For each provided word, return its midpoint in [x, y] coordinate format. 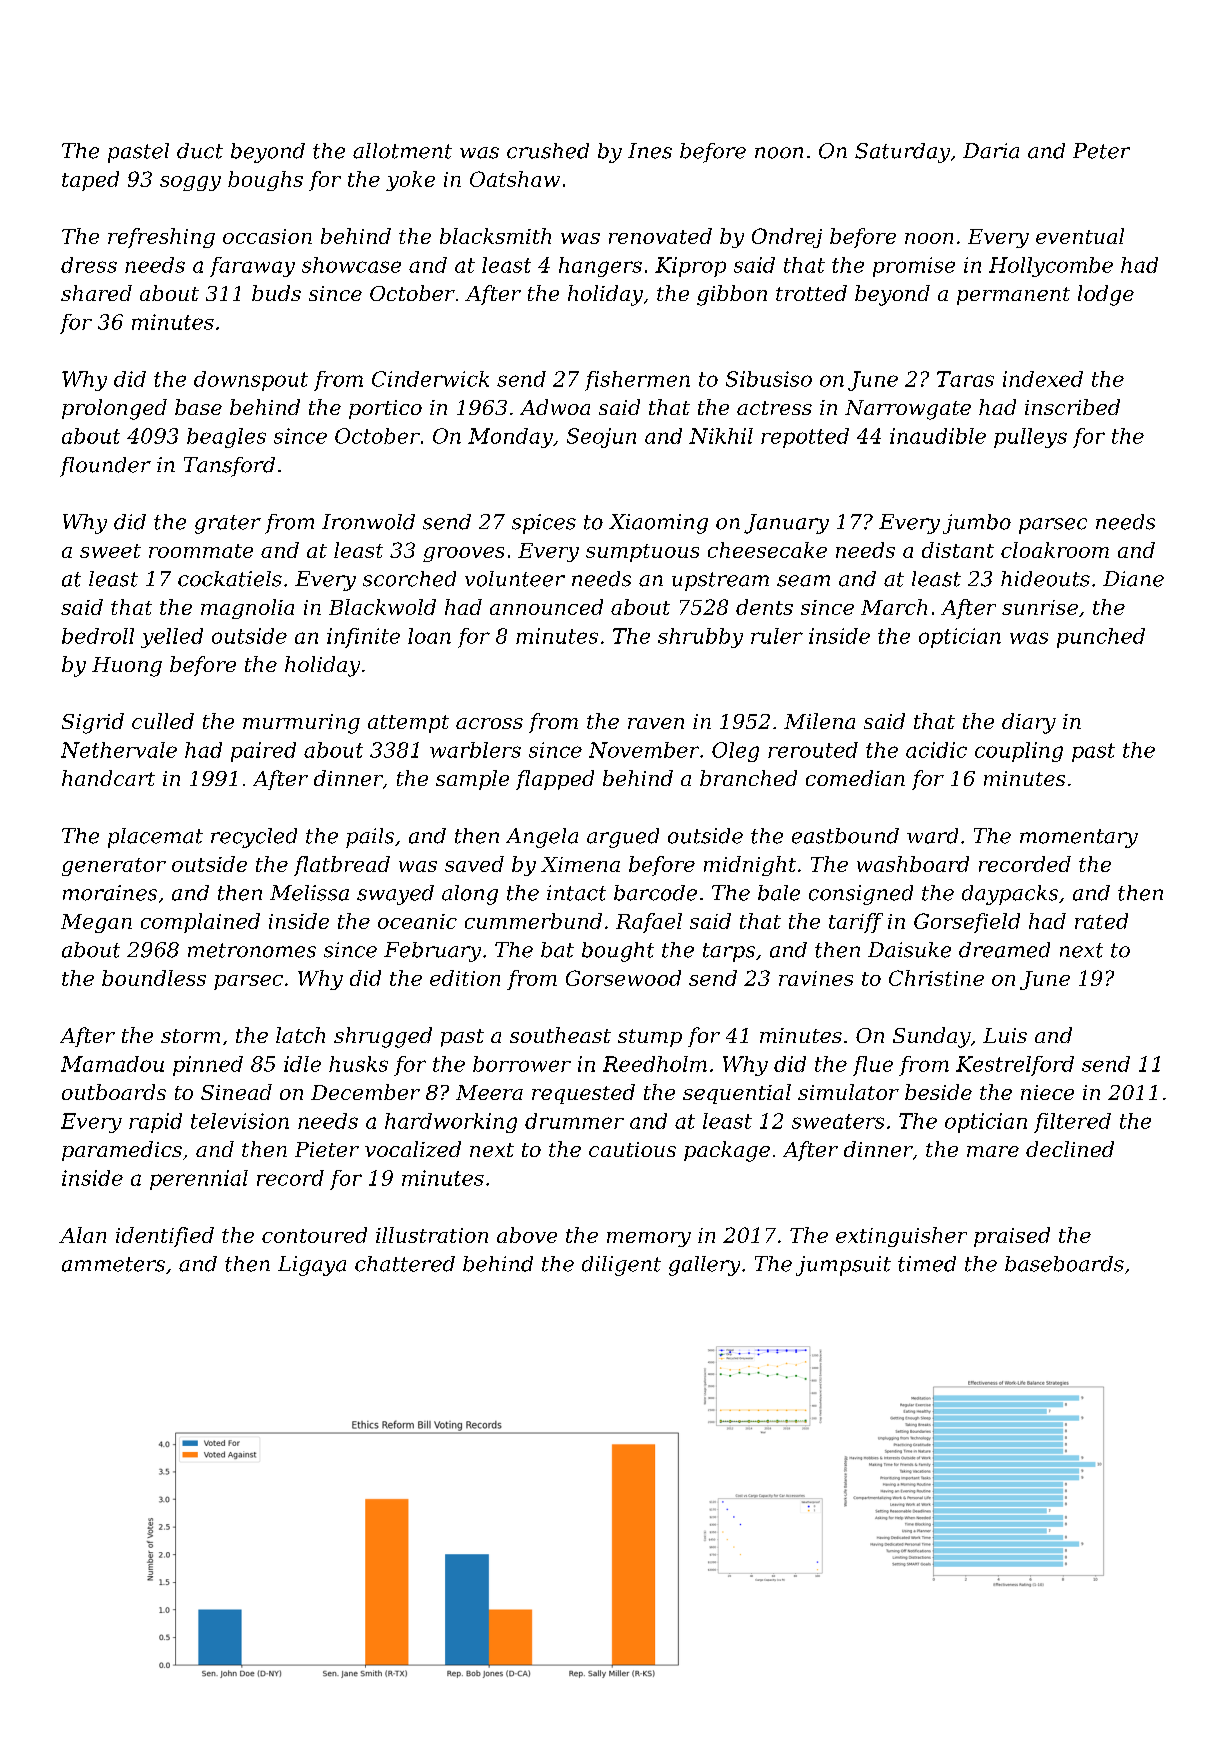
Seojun [601, 438]
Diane [1133, 579]
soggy [190, 183]
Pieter [327, 1149]
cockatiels [230, 579]
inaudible [938, 436]
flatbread [342, 866]
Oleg [735, 752]
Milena [819, 721]
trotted [811, 293]
